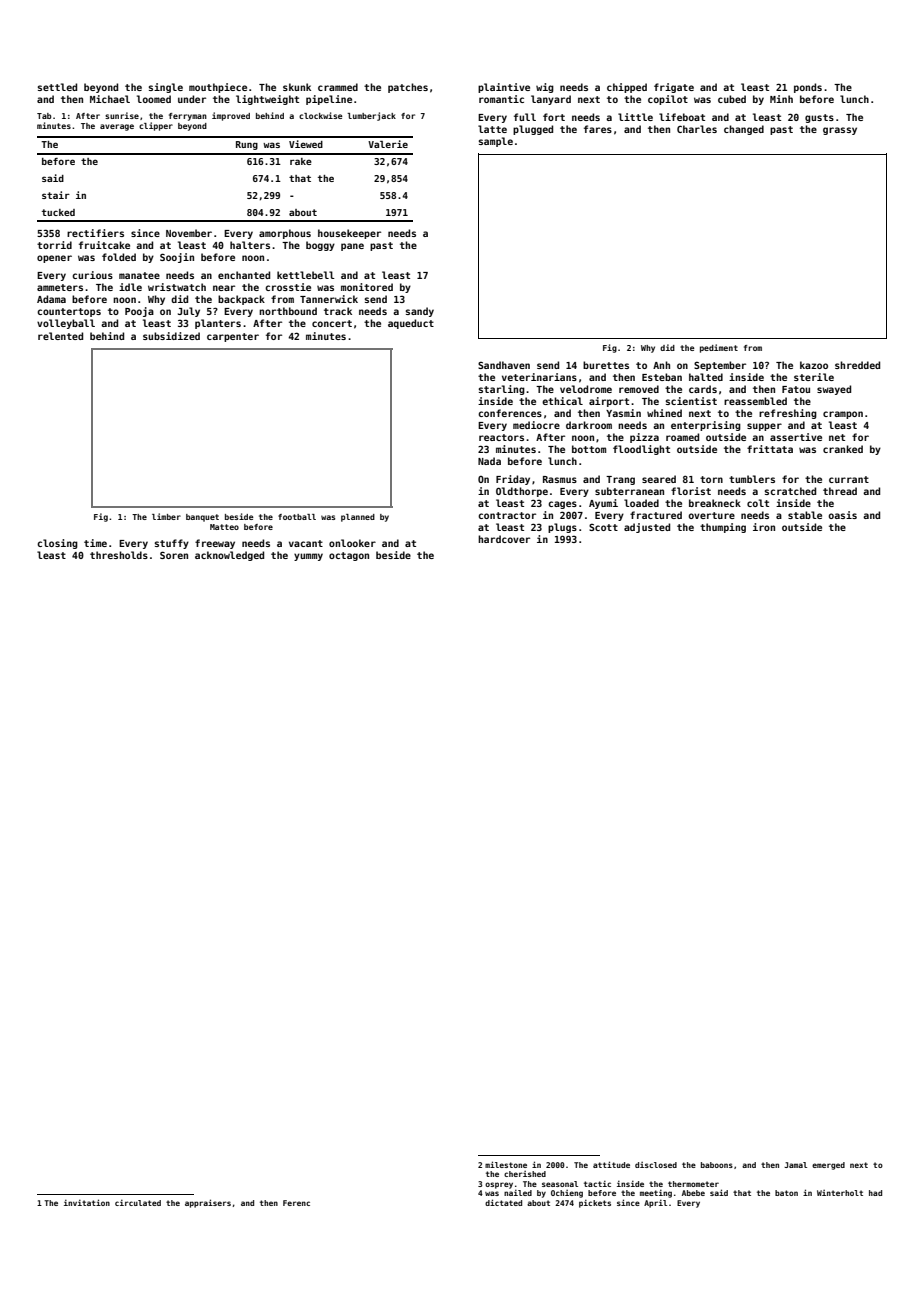 This screenshot has width=924, height=1308. What do you see at coordinates (352, 543) in the screenshot?
I see `onlooker` at bounding box center [352, 543].
